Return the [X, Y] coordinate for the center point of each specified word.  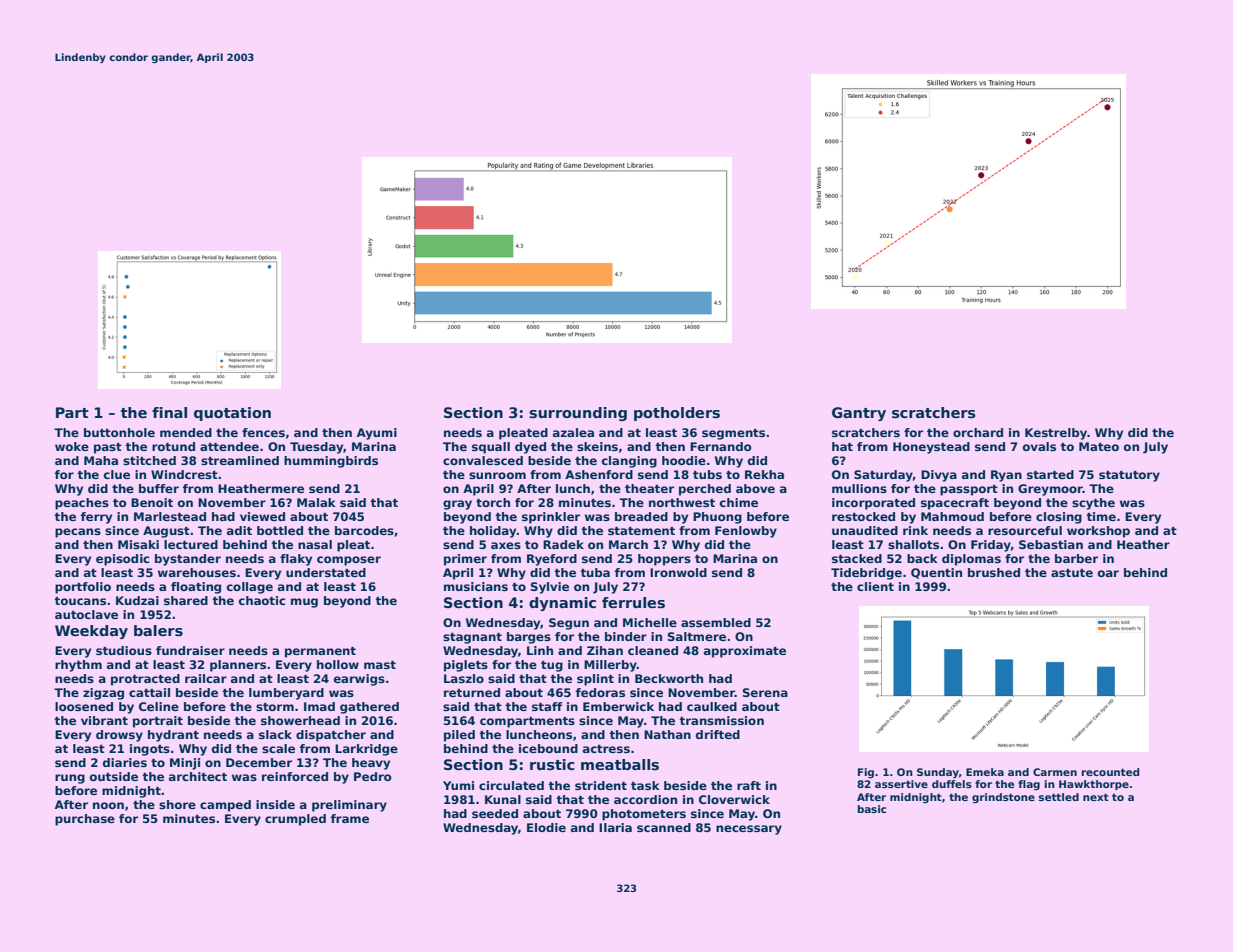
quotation [232, 414]
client [875, 586]
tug [552, 666]
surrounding [578, 414]
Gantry [859, 414]
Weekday [91, 632]
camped [225, 806]
